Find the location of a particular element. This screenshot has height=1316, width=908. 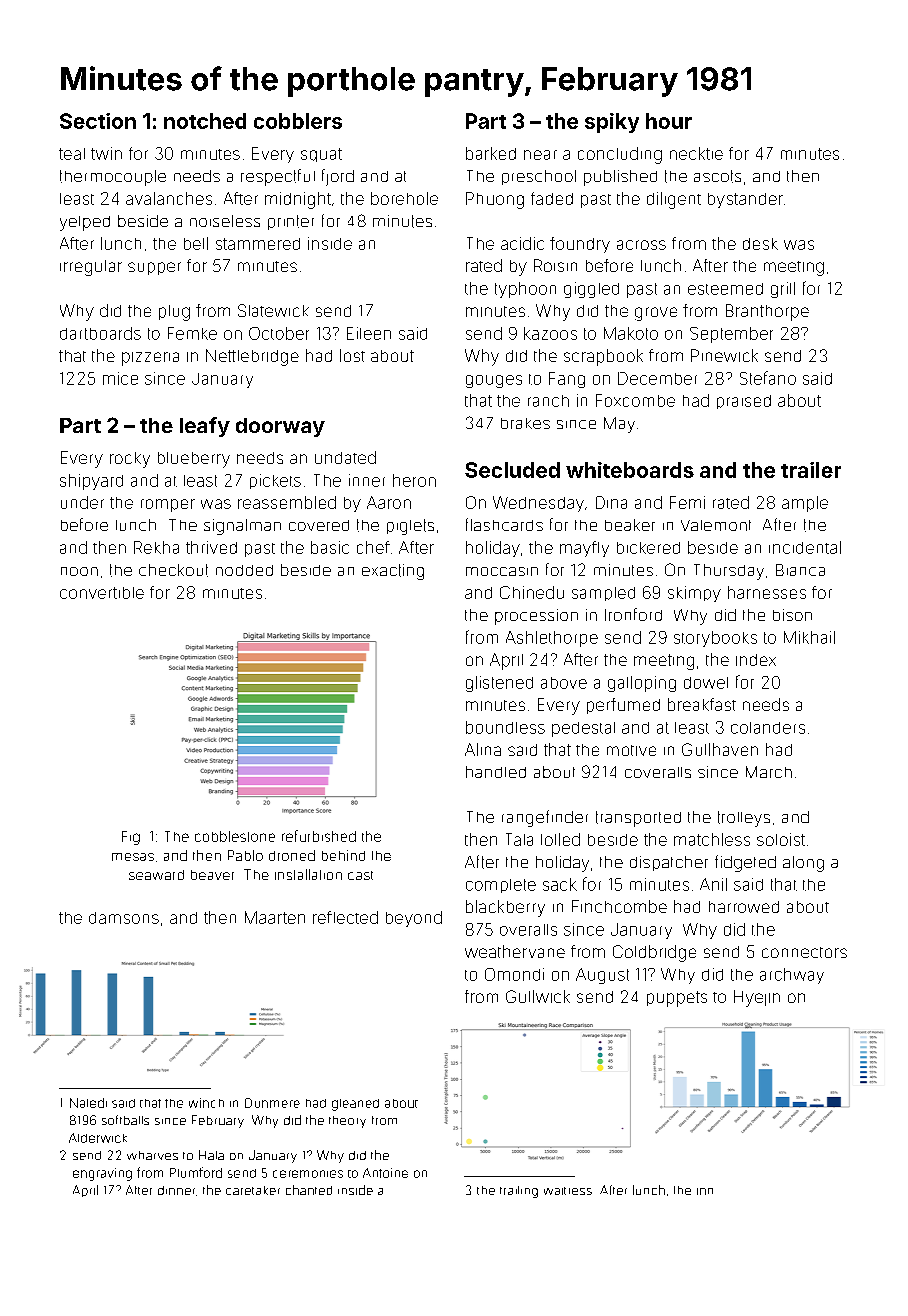

Foxcombe is located at coordinates (635, 400).
